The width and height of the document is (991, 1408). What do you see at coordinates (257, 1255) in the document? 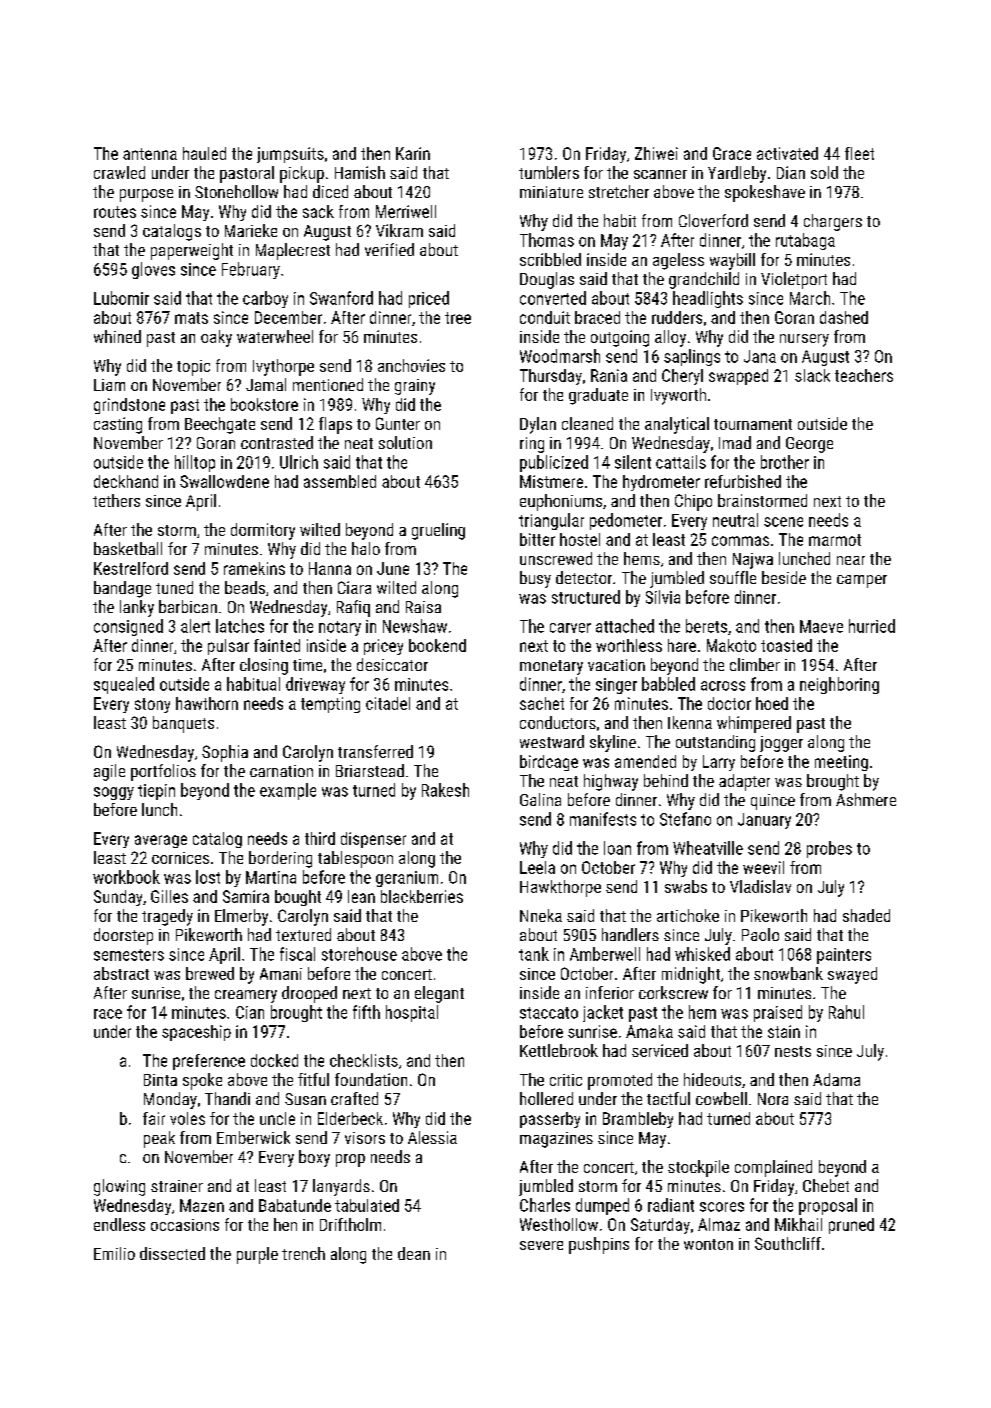
I see `purple` at bounding box center [257, 1255].
